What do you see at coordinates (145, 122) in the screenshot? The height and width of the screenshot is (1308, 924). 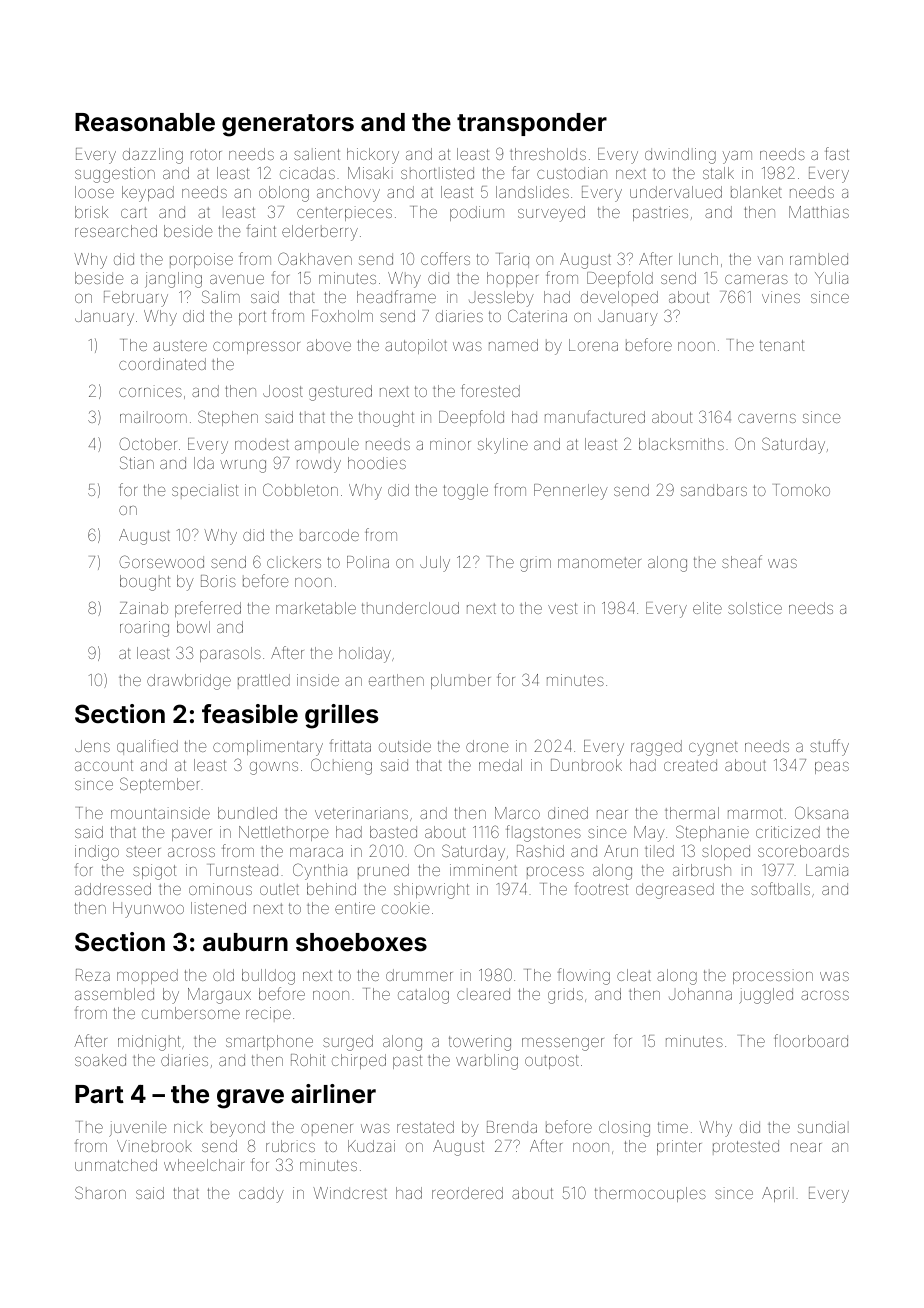 I see `Reasonable` at bounding box center [145, 122].
